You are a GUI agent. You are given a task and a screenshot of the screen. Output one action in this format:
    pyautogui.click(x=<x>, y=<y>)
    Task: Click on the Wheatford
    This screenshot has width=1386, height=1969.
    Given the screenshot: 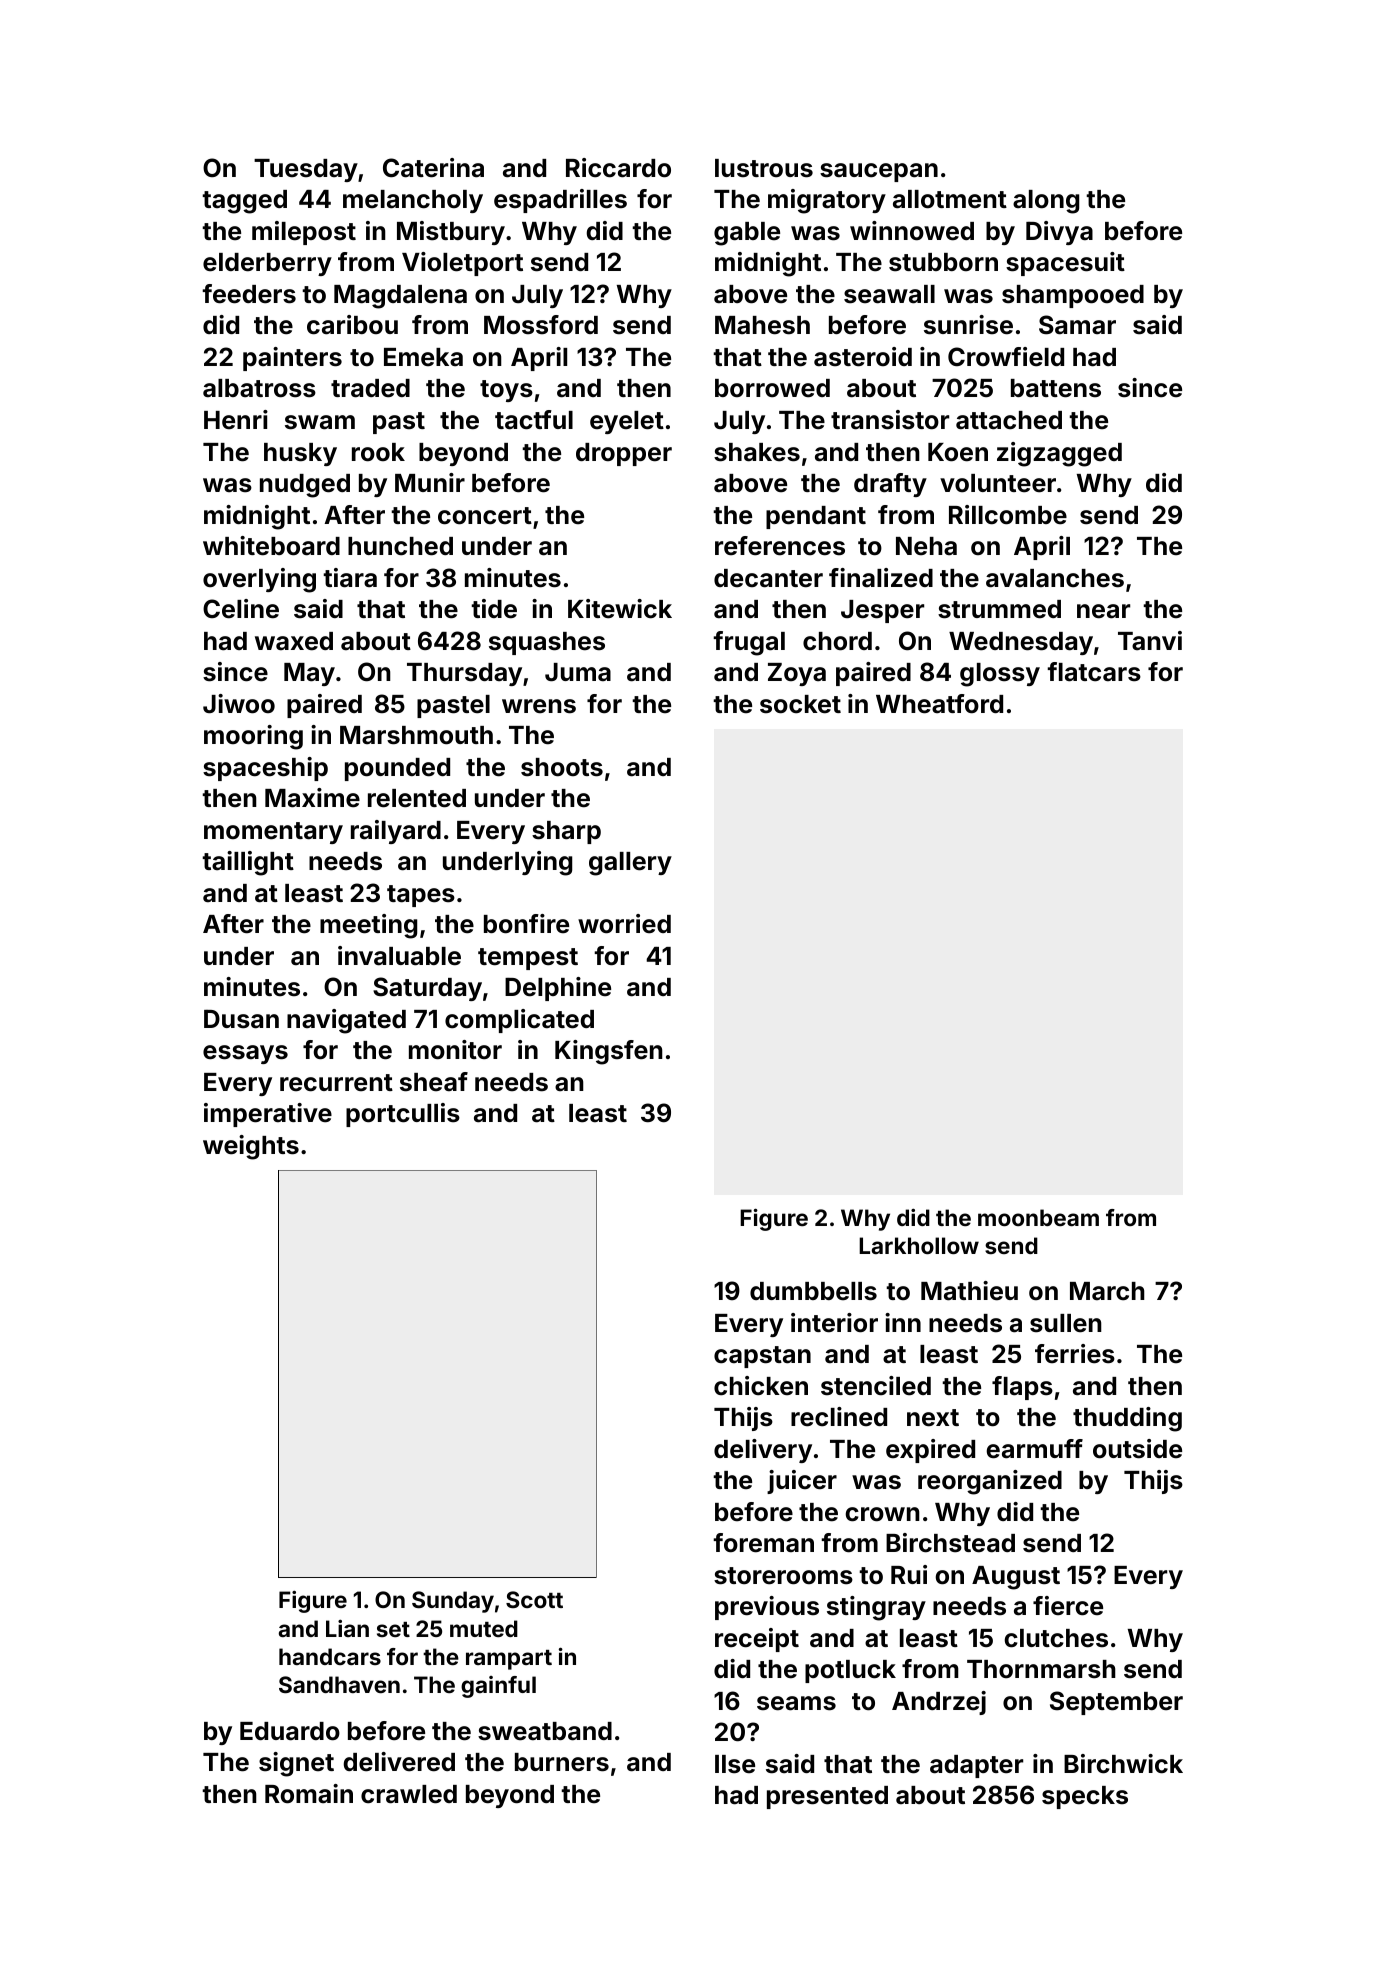 What is the action you would take?
    pyautogui.click(x=939, y=704)
